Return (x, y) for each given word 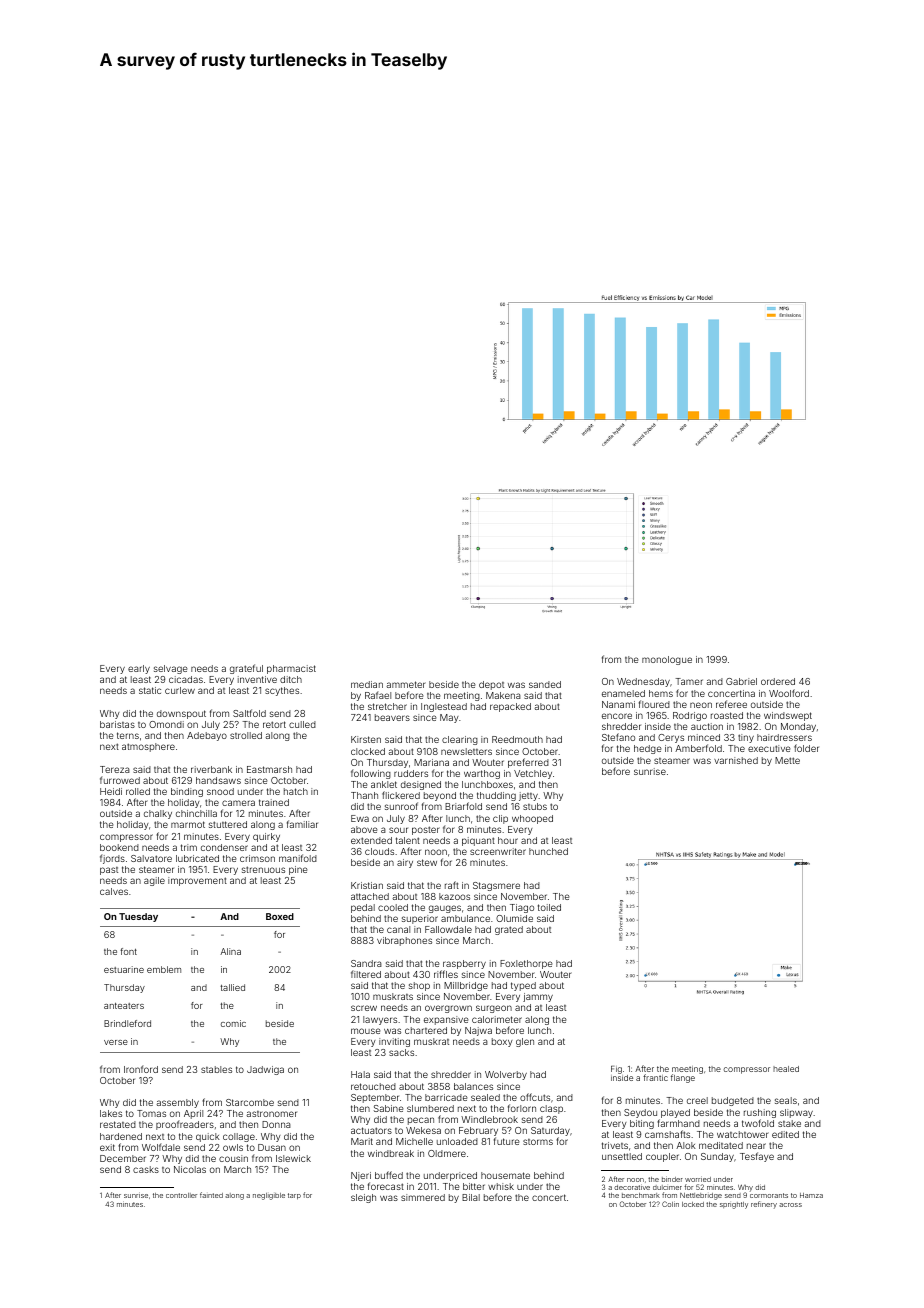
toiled (549, 907)
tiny (746, 738)
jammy (538, 997)
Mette (787, 760)
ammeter (406, 684)
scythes (282, 691)
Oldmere (447, 1153)
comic (233, 1023)
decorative (632, 1187)
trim (189, 847)
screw (364, 1008)
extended (371, 840)
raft (452, 885)
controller (181, 1195)
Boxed (280, 916)
